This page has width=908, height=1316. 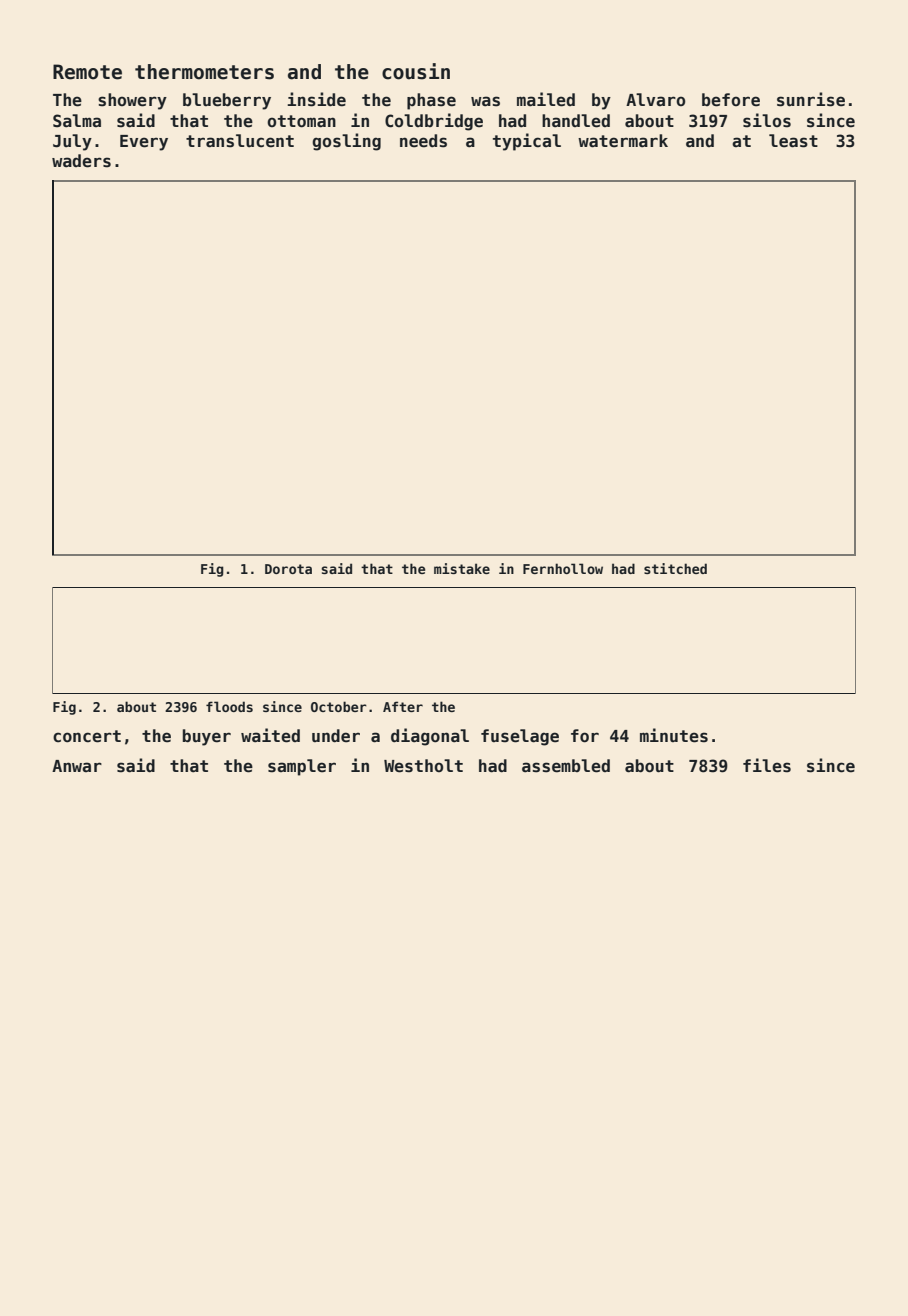 I want to click on mailed, so click(x=546, y=99).
